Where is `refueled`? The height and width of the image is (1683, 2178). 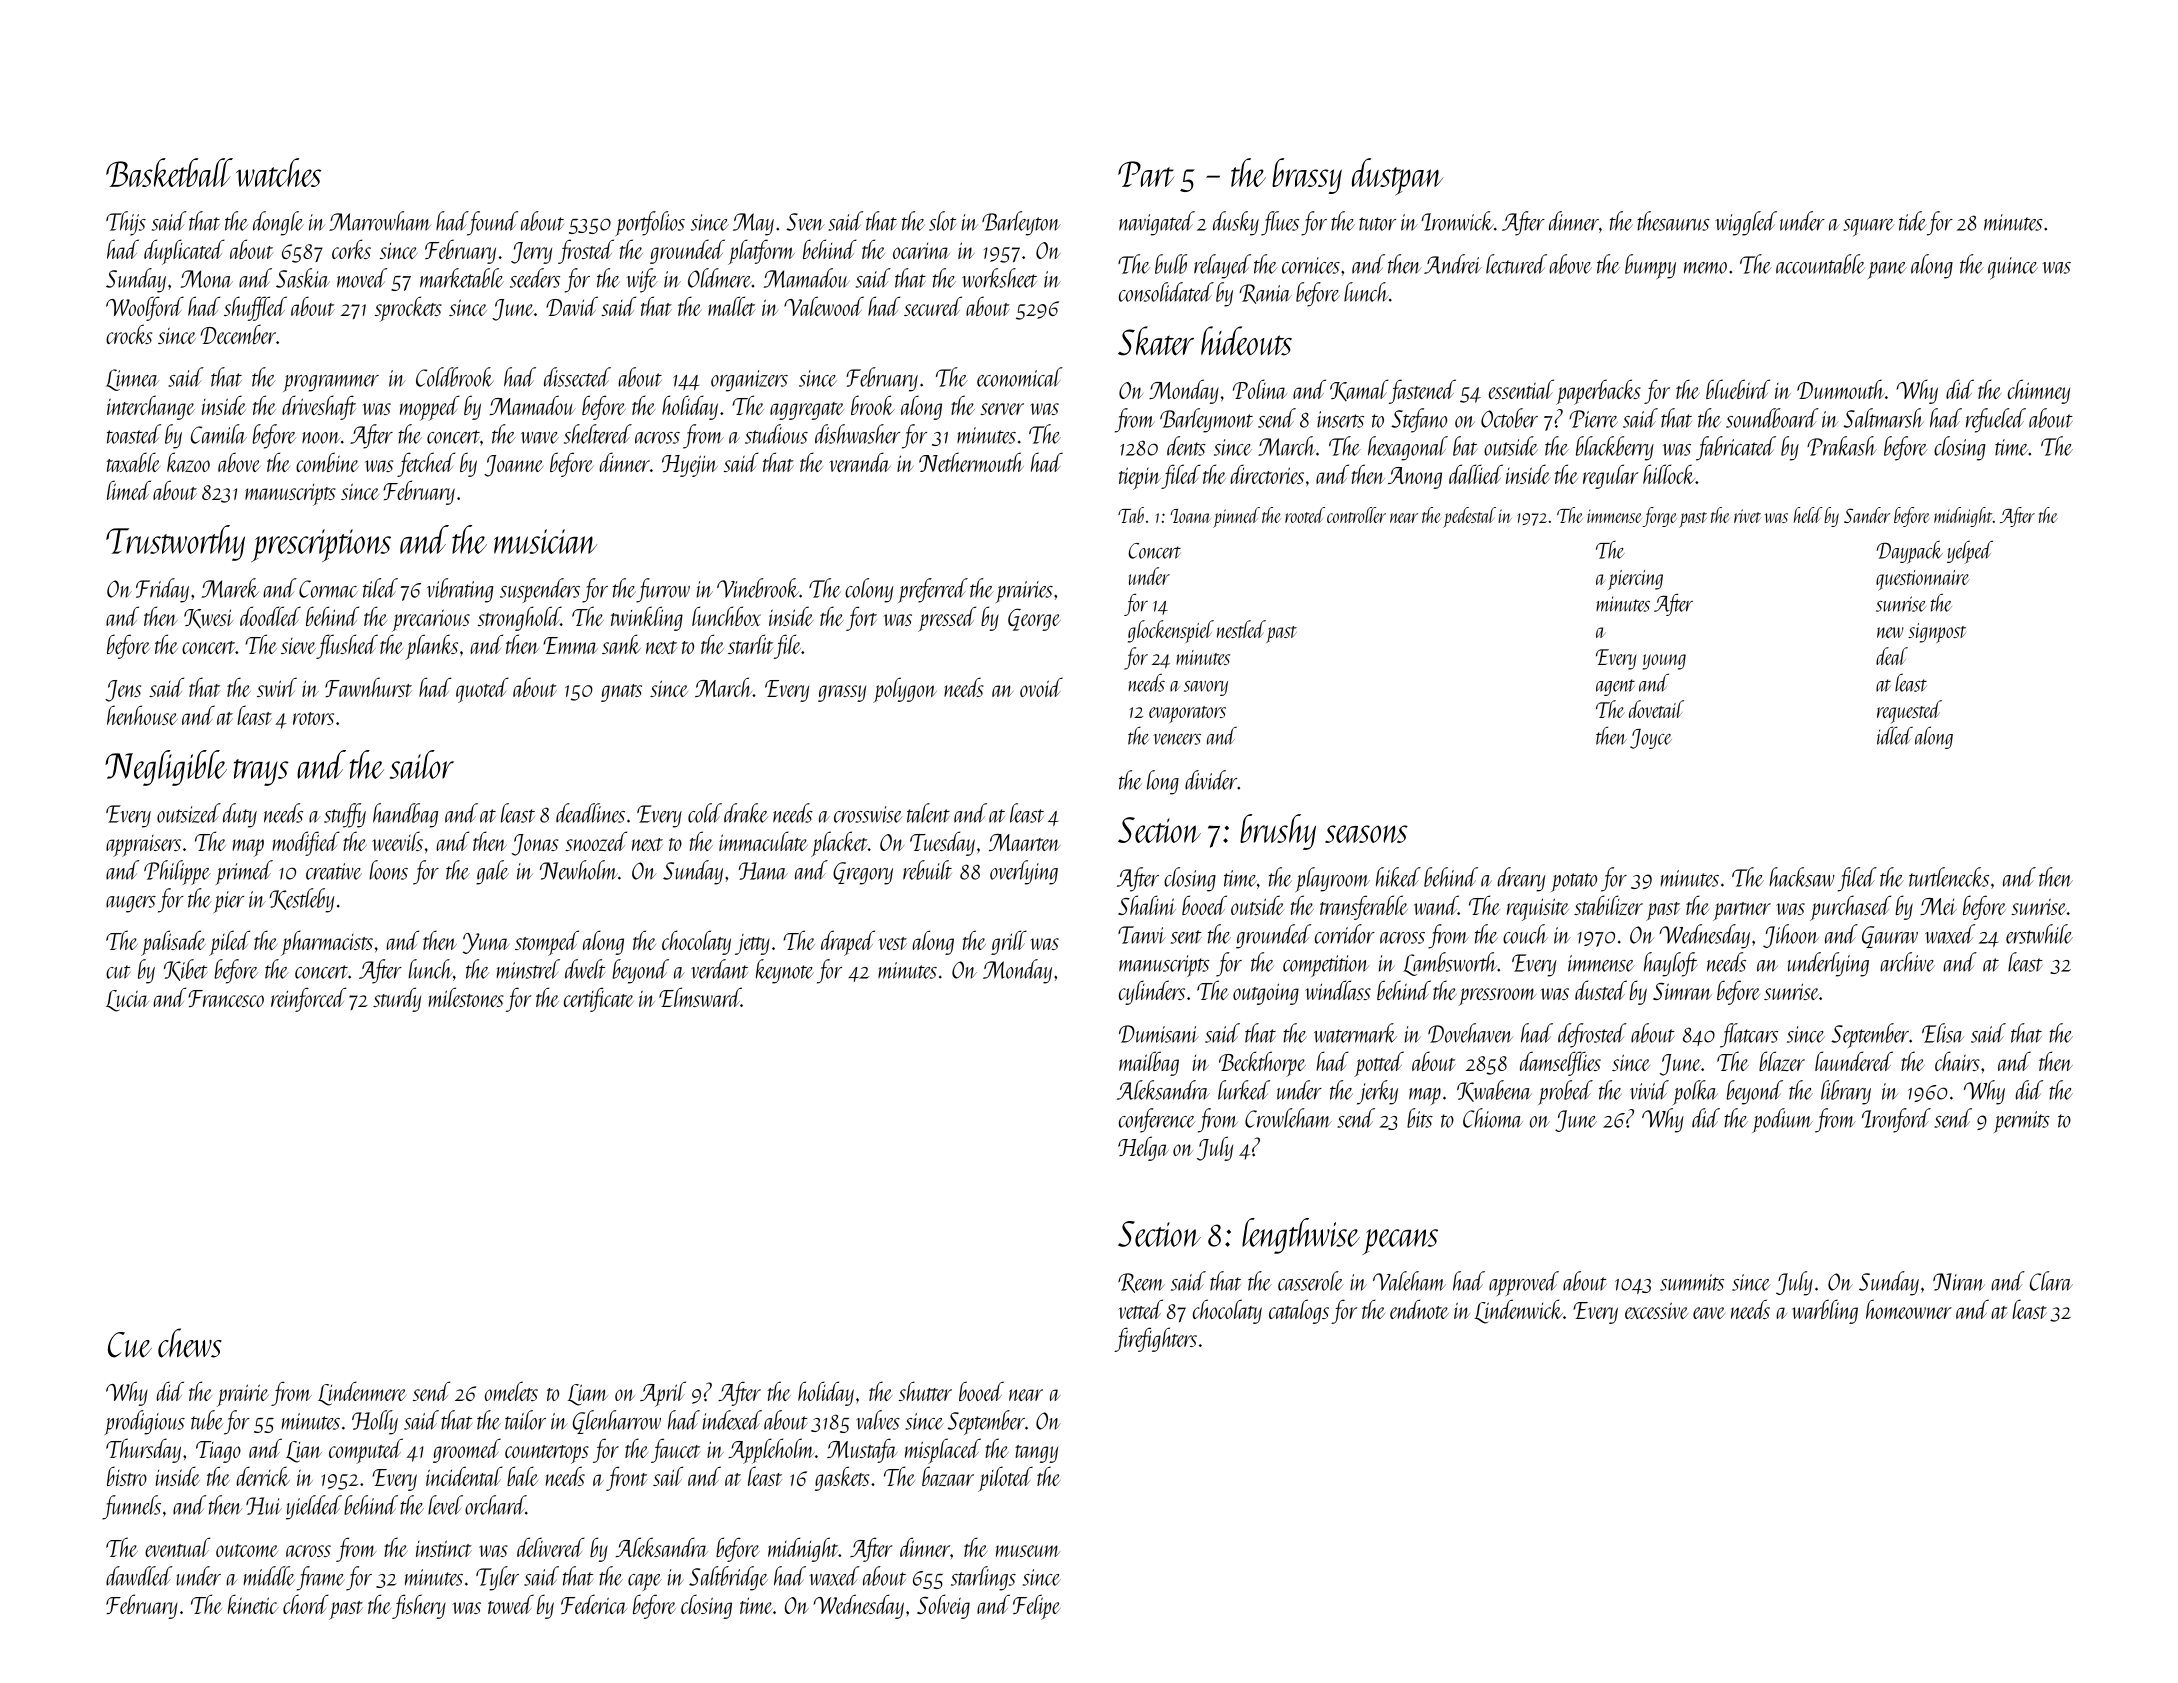 refueled is located at coordinates (1996, 420).
